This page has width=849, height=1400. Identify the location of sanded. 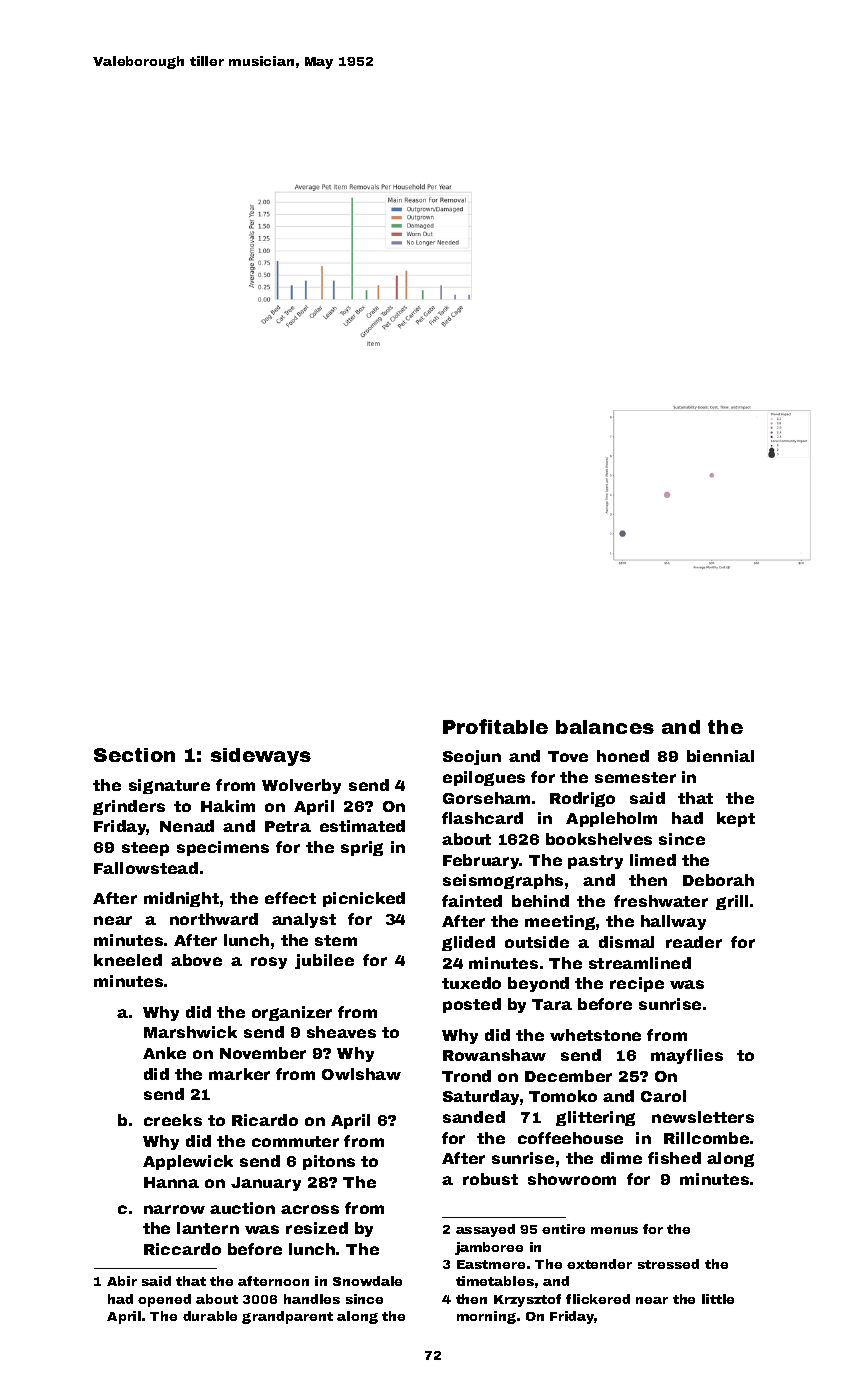
(474, 1117).
